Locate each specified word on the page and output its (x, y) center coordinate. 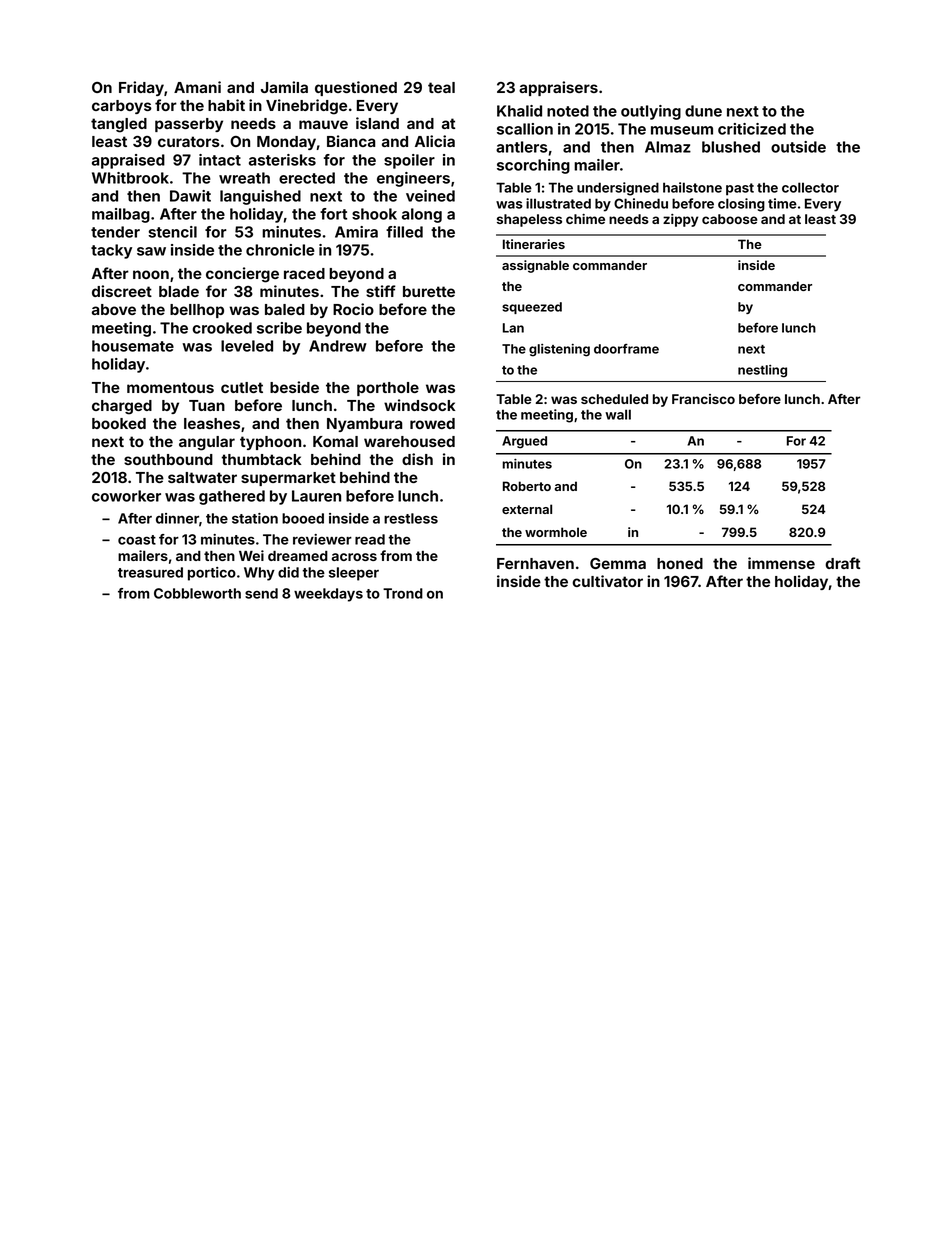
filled (404, 232)
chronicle (280, 250)
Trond (403, 593)
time (782, 203)
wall (618, 414)
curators (189, 141)
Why (259, 574)
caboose (730, 219)
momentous (170, 387)
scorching (533, 166)
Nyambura (364, 425)
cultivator (607, 581)
